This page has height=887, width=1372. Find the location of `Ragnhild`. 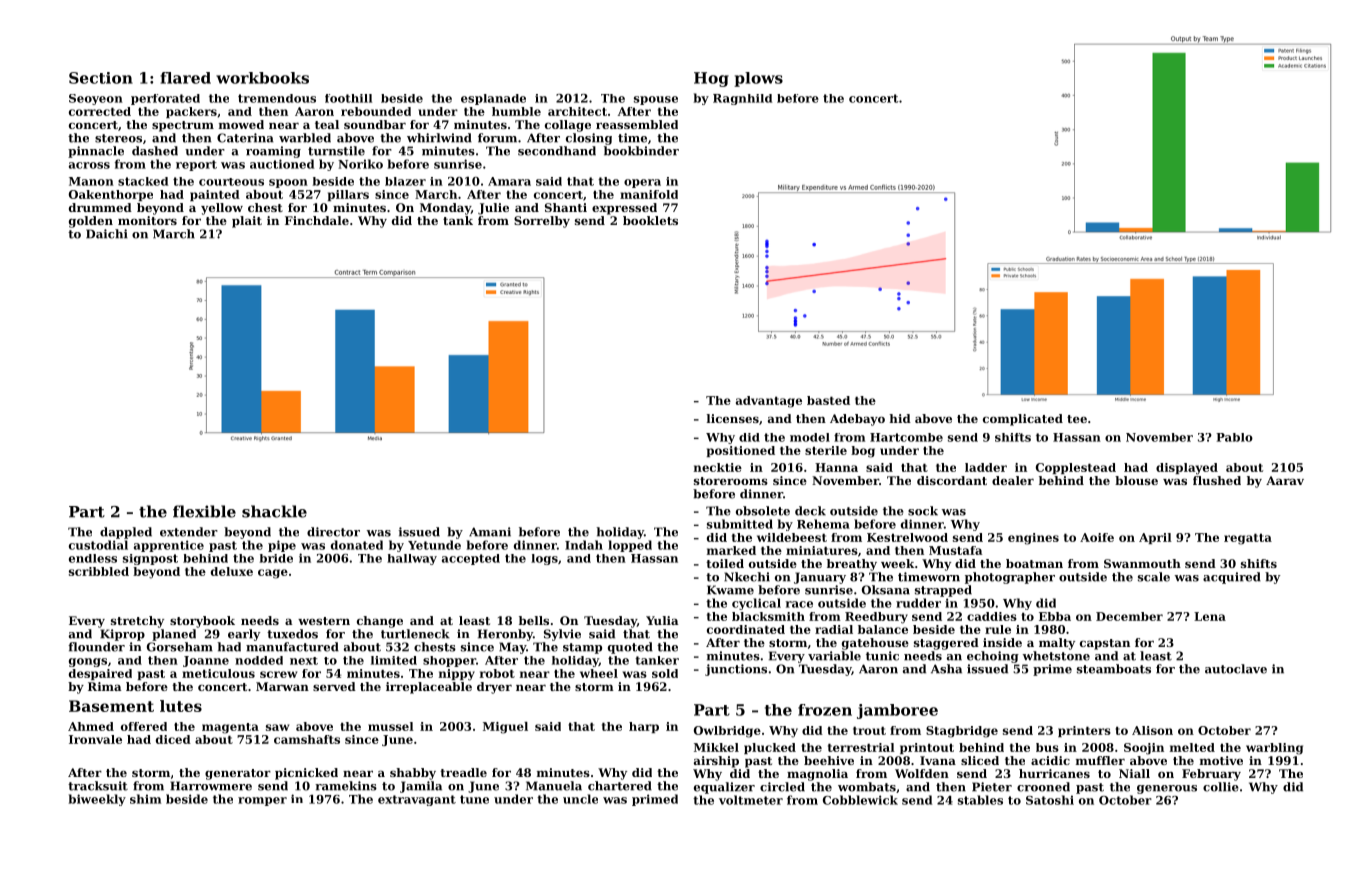

Ragnhild is located at coordinates (742, 99).
